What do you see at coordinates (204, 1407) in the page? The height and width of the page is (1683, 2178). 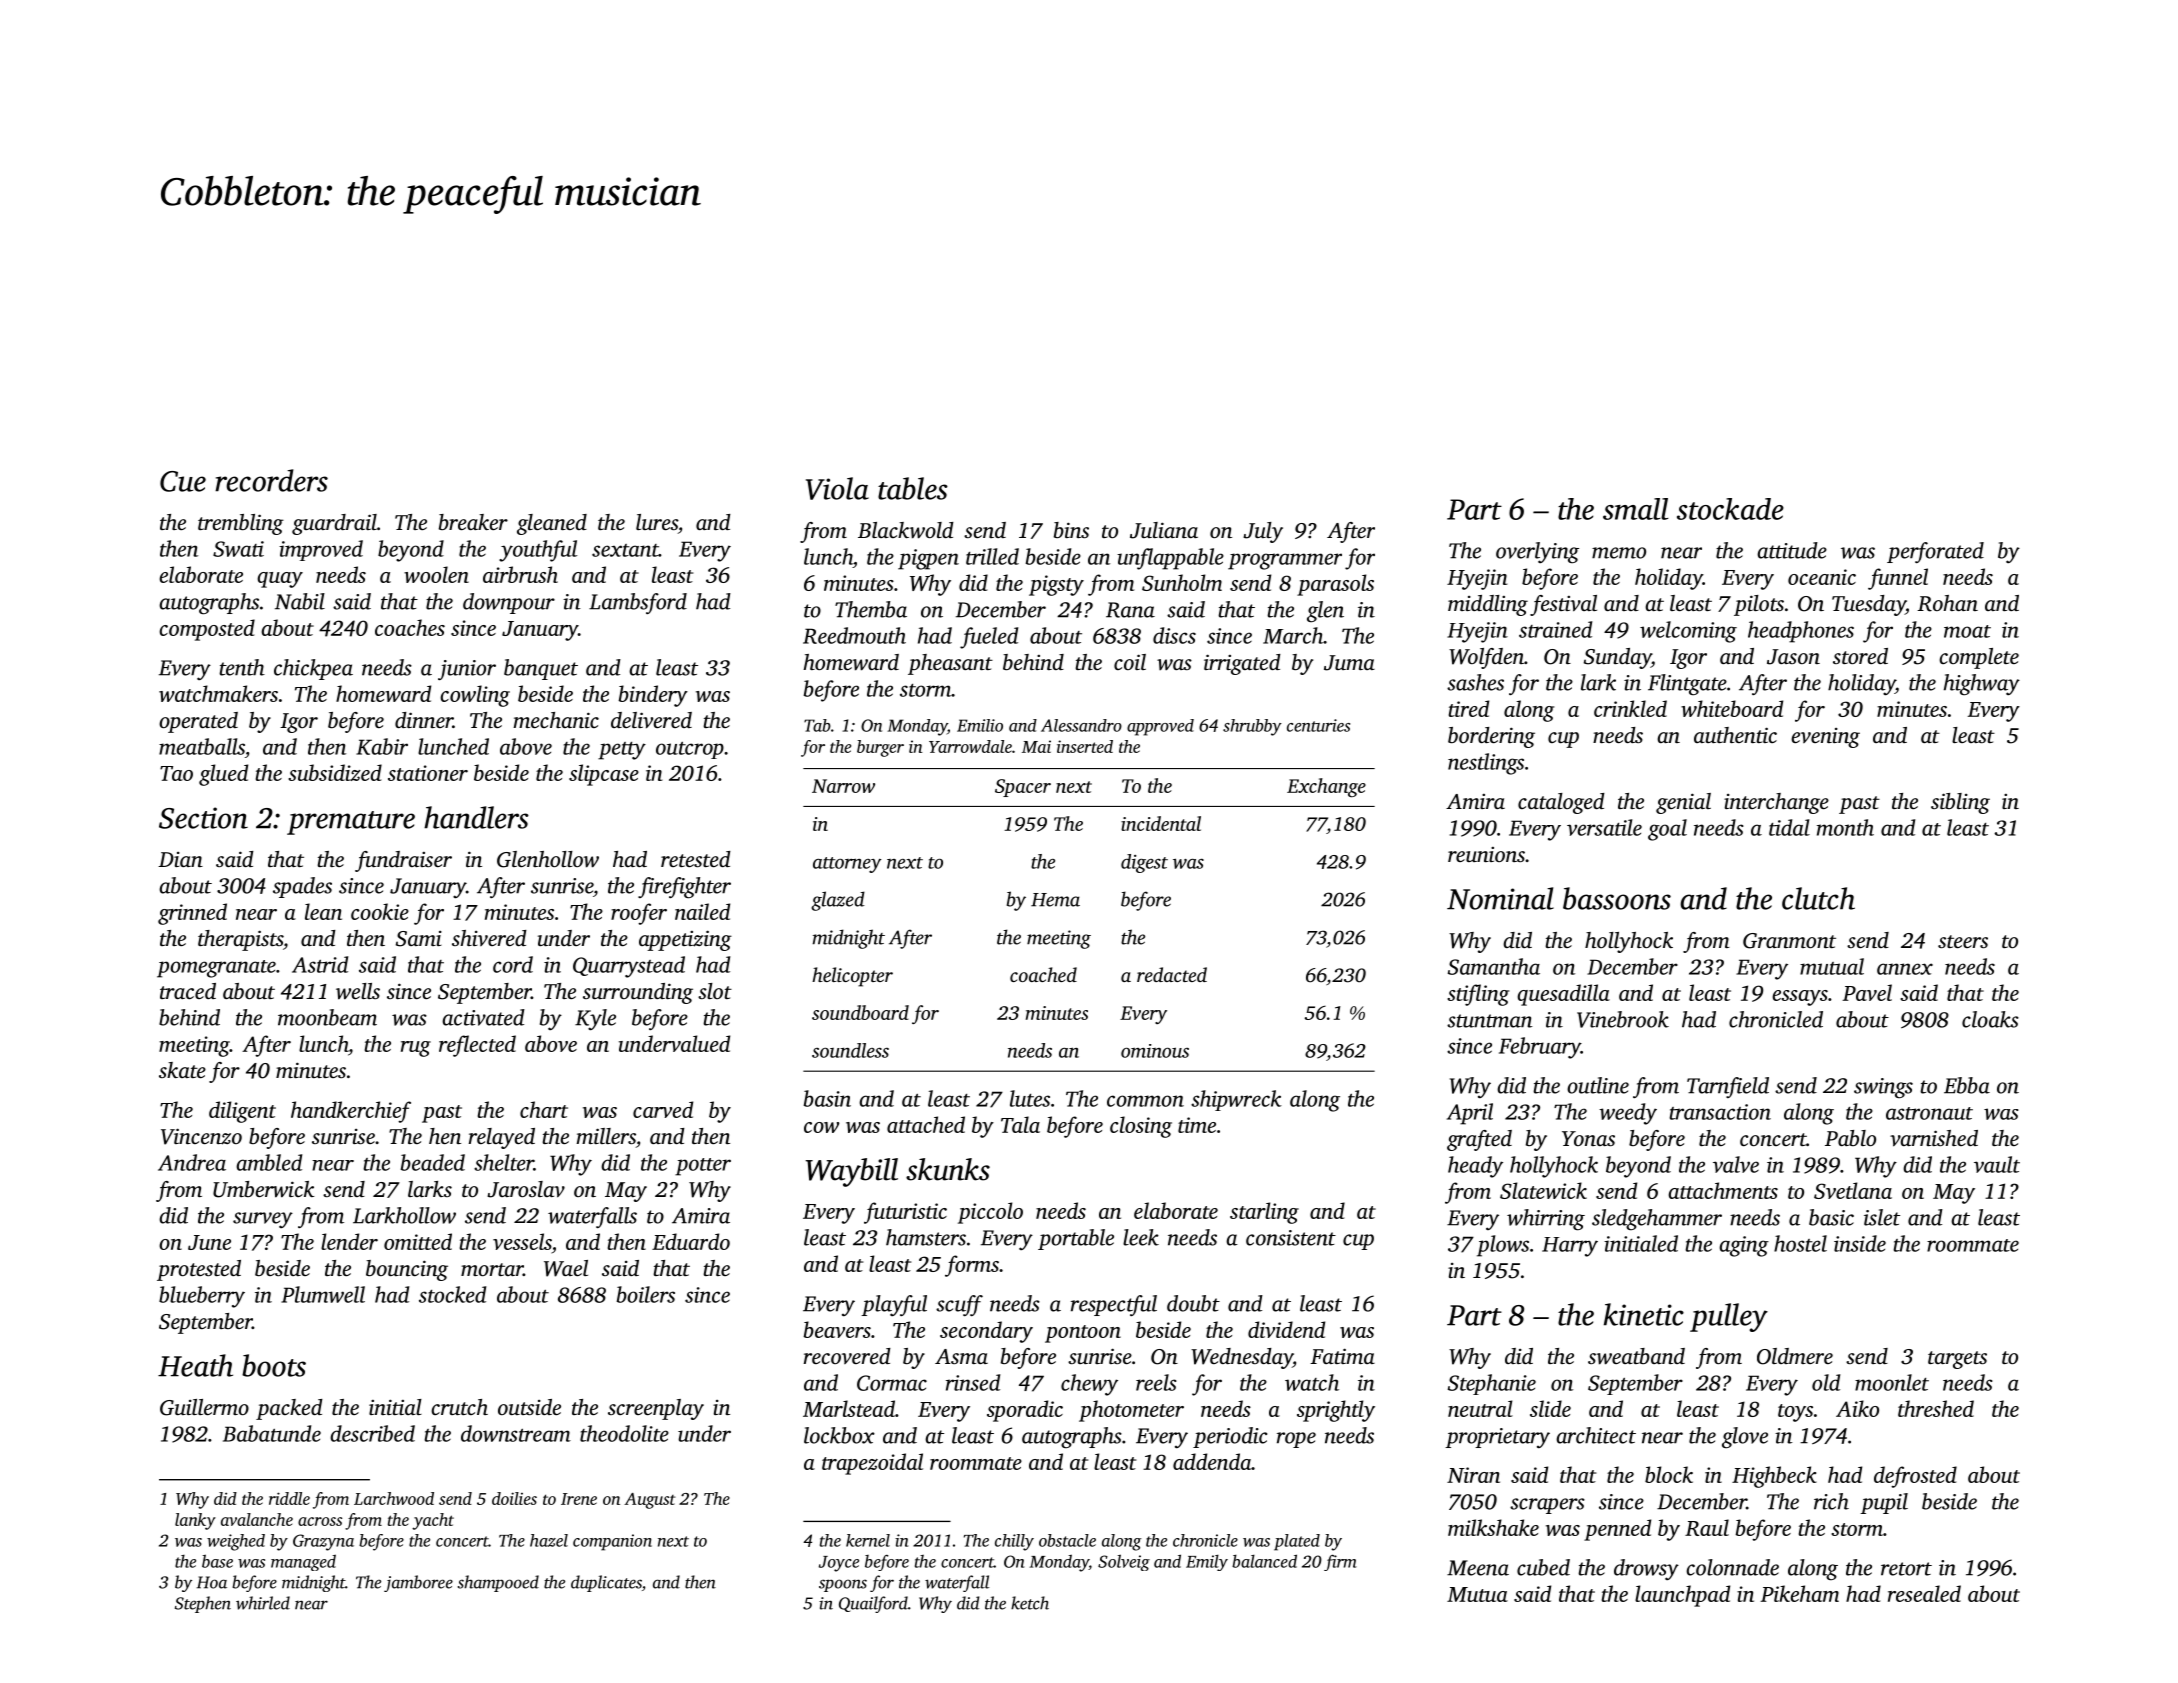 I see `Guillermo` at bounding box center [204, 1407].
